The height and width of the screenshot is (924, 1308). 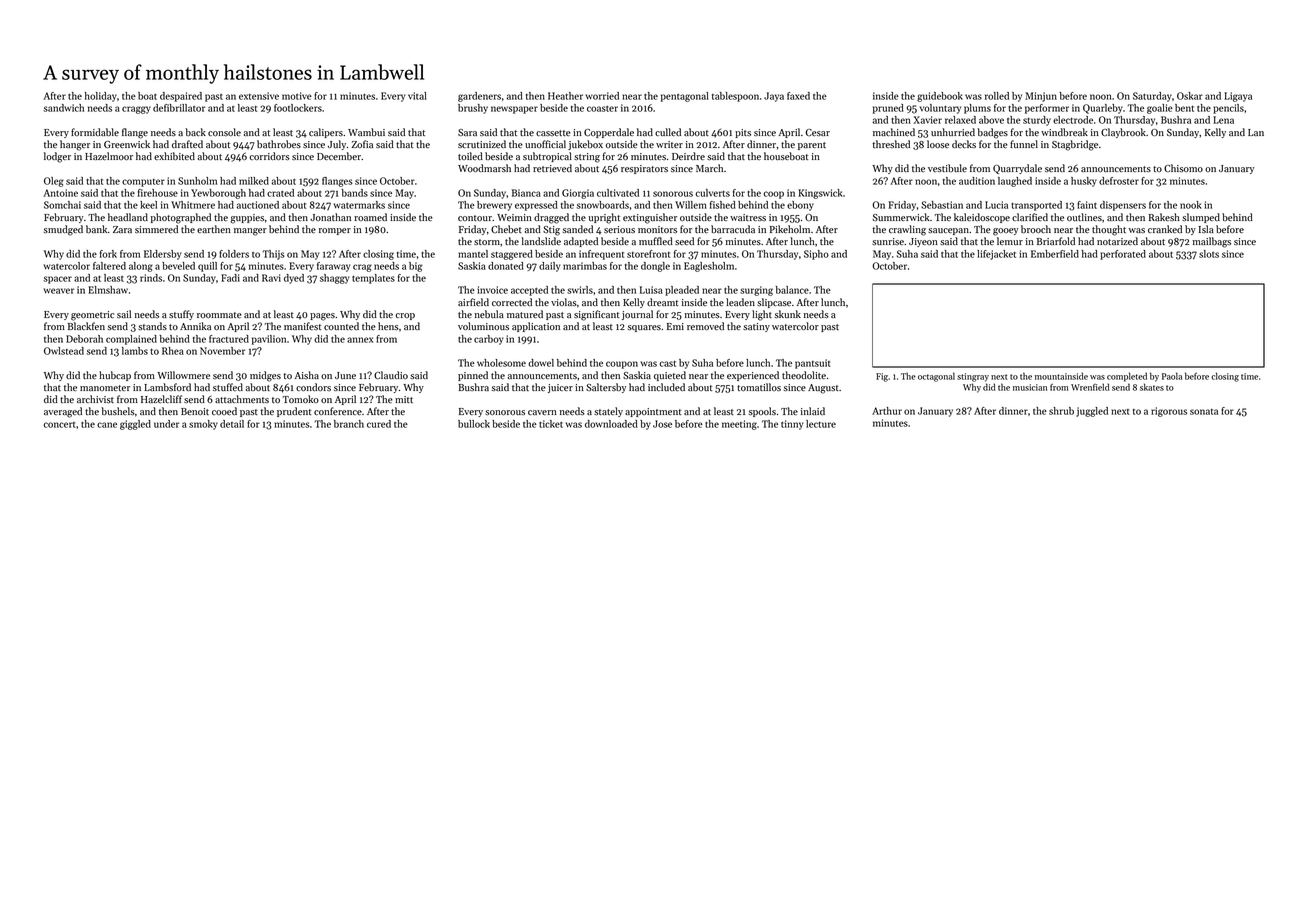 What do you see at coordinates (685, 97) in the screenshot?
I see `pentagonal` at bounding box center [685, 97].
